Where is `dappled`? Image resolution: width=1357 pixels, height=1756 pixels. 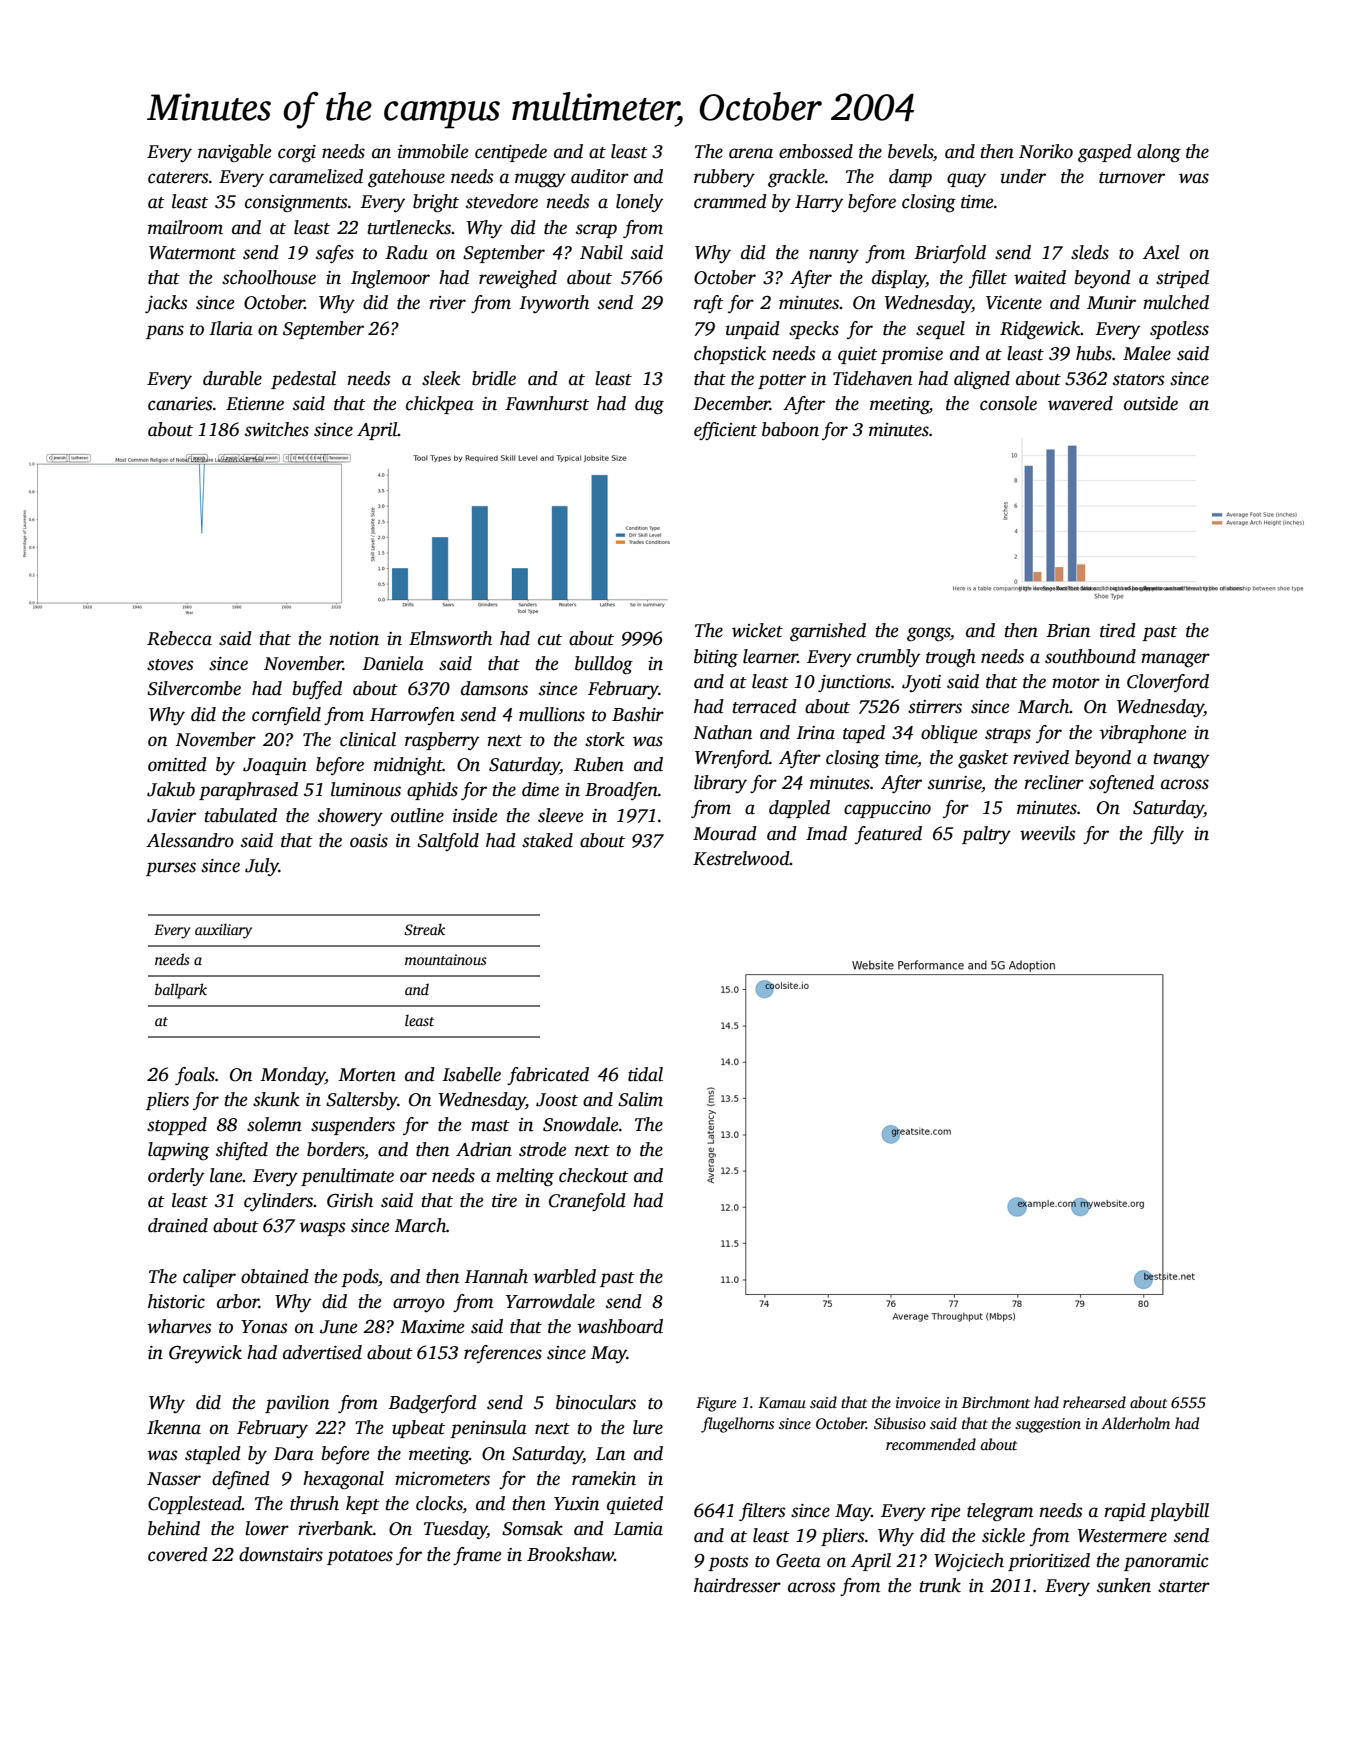 dappled is located at coordinates (799, 809).
